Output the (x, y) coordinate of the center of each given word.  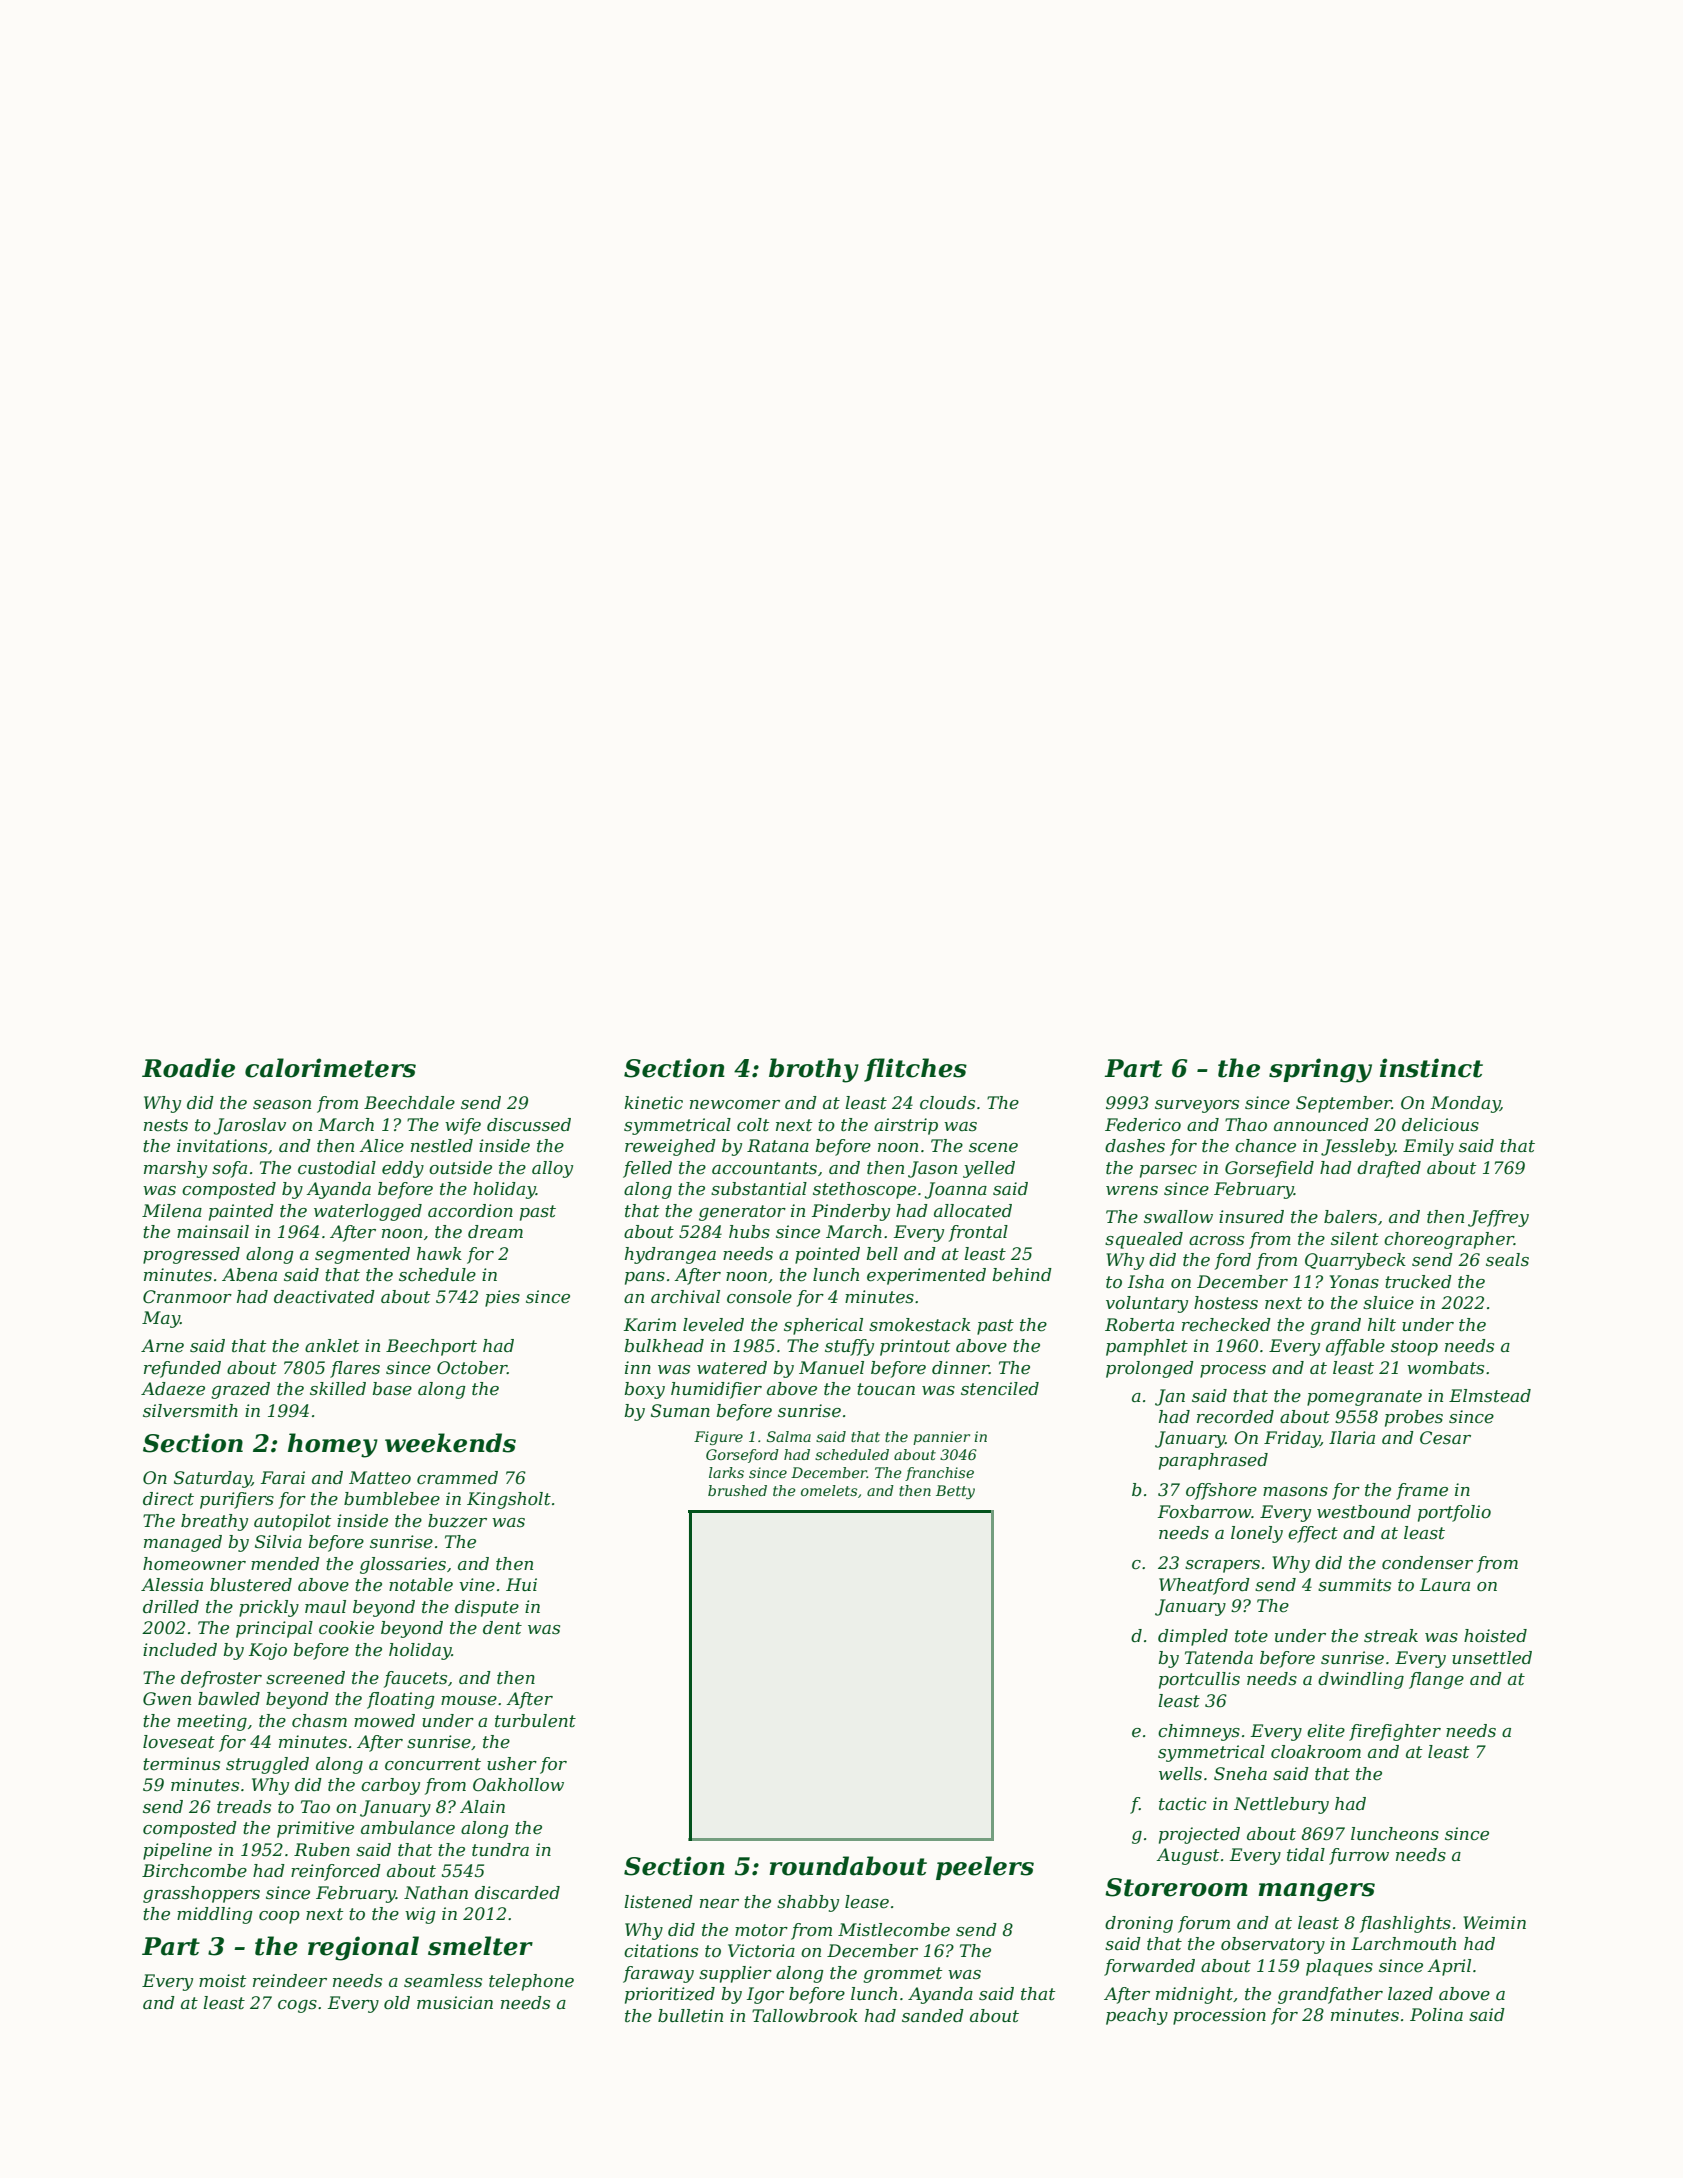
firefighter (1395, 1732)
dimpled (1193, 1637)
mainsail (213, 1231)
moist (222, 1981)
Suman (680, 1410)
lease (867, 1902)
